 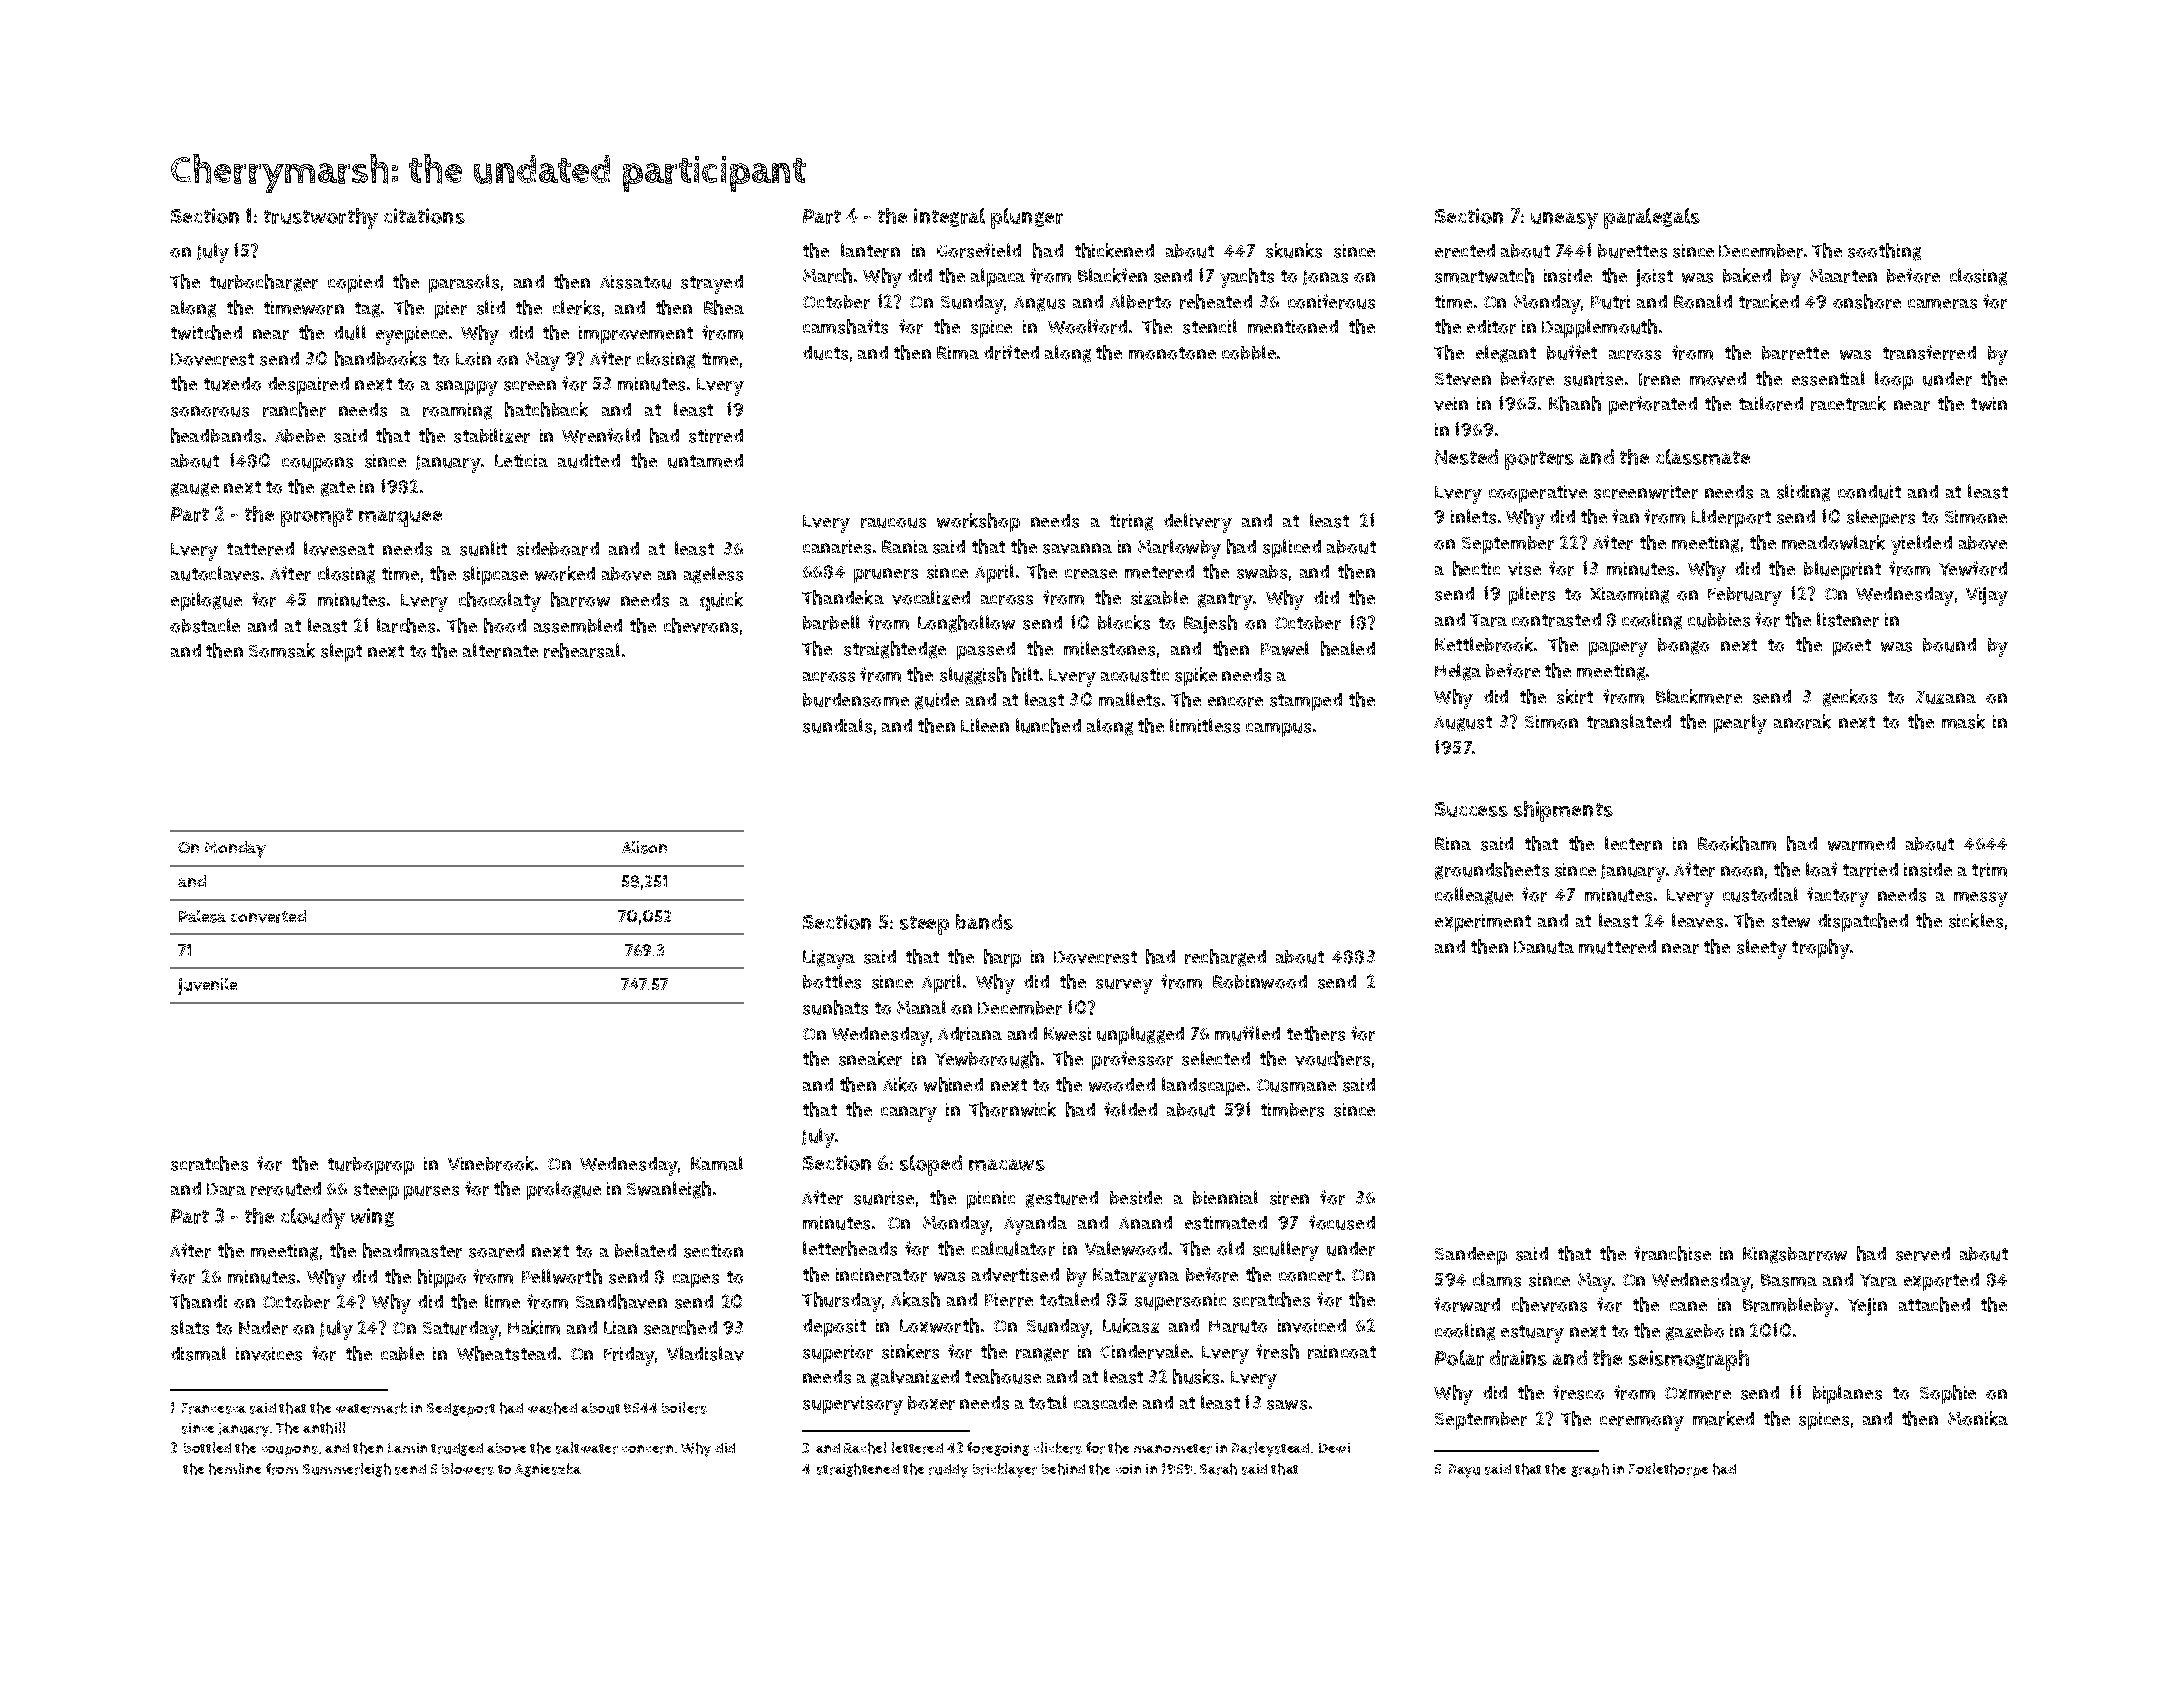 I want to click on marked, so click(x=1723, y=1418).
